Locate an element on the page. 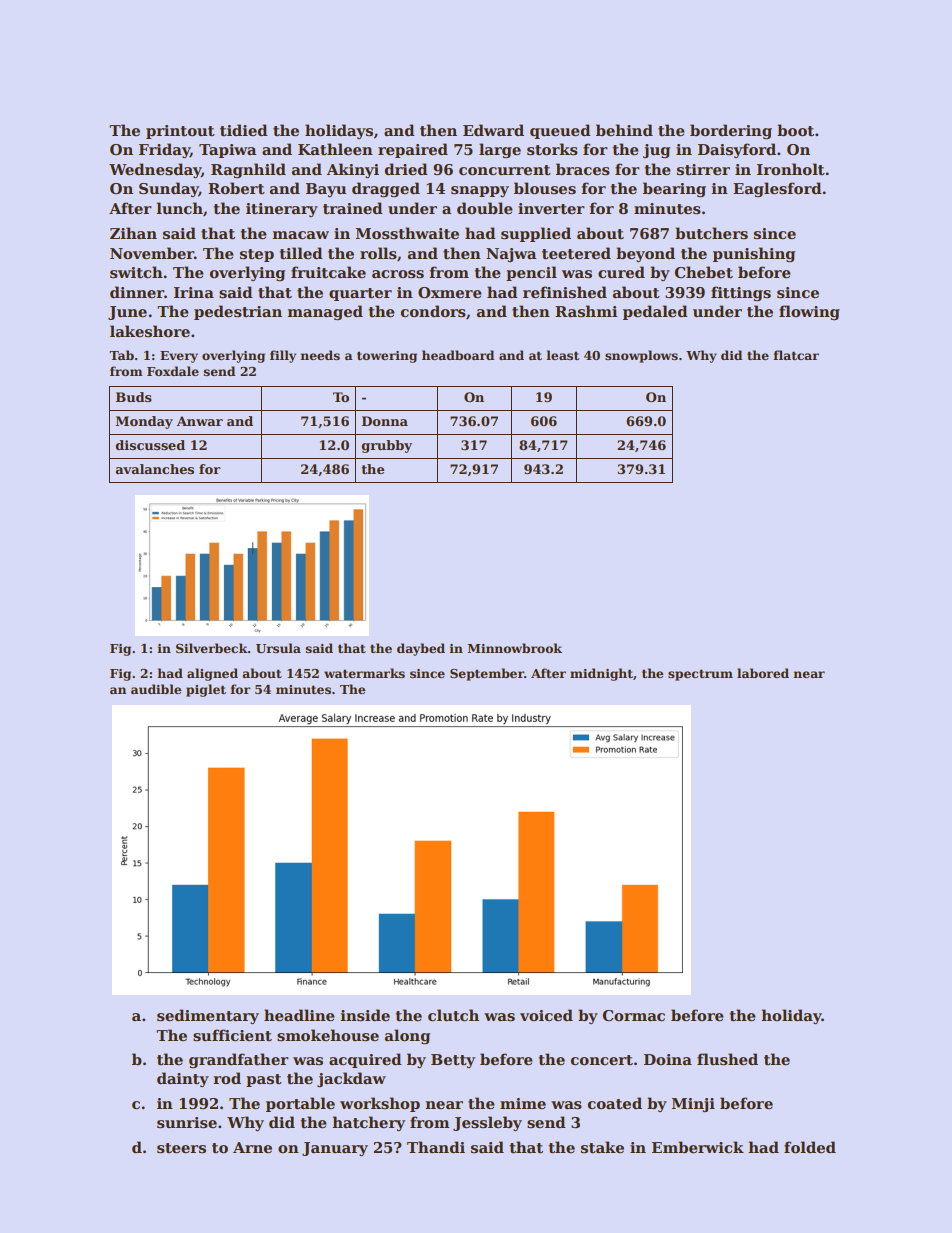 Image resolution: width=952 pixels, height=1233 pixels. behind is located at coordinates (624, 130).
